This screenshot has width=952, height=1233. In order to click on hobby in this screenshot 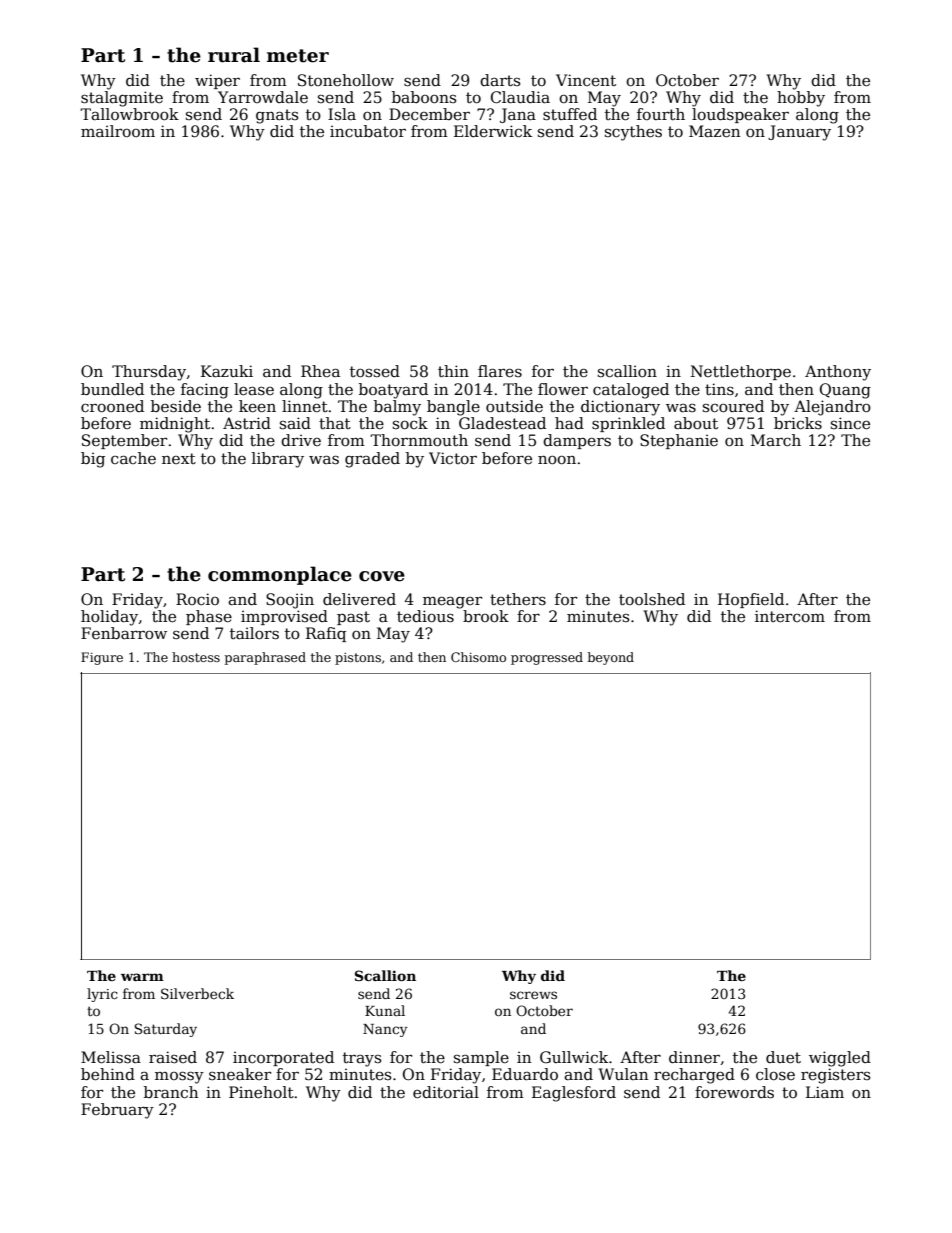, I will do `click(801, 99)`.
